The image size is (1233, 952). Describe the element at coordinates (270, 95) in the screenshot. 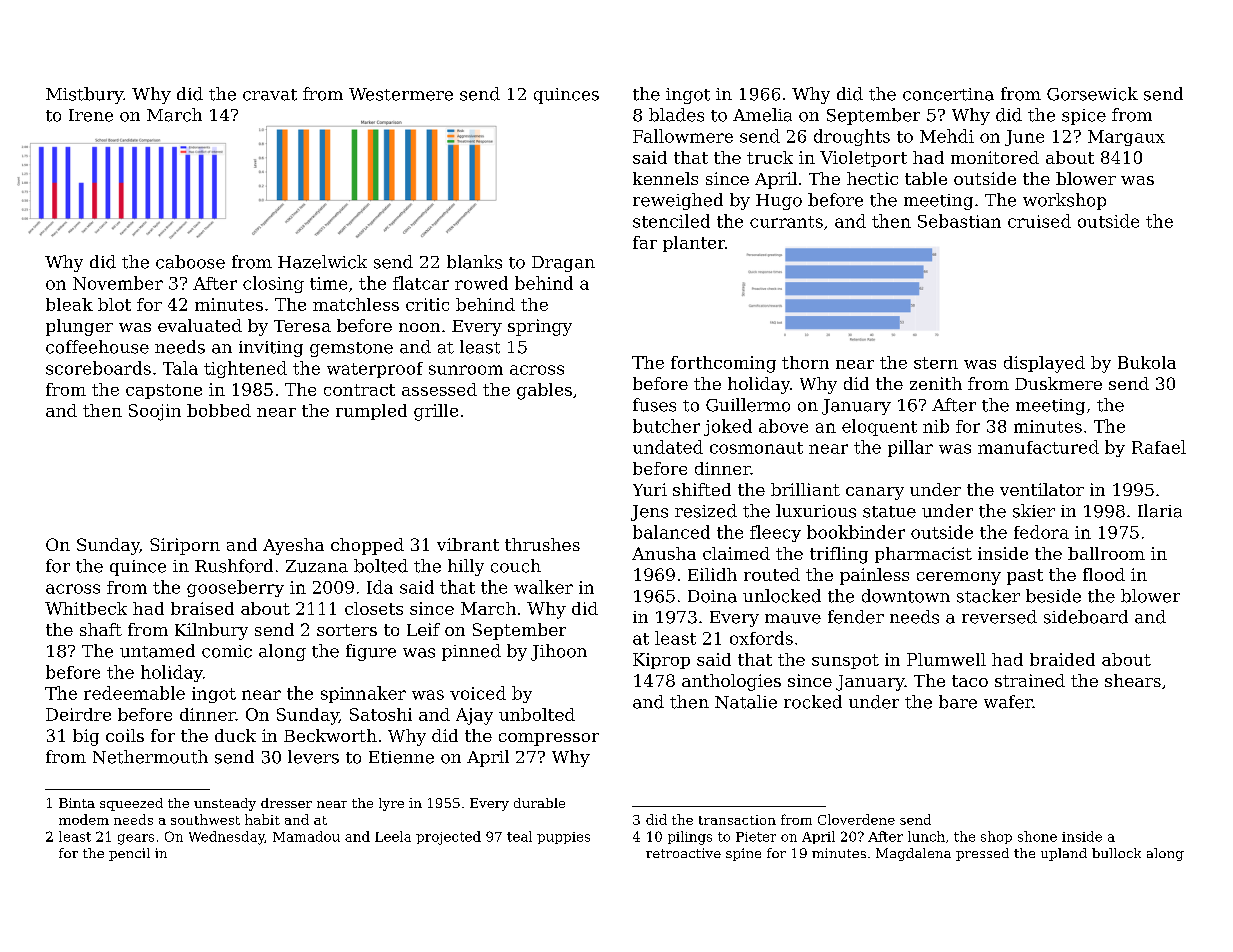

I see `cravat` at that location.
